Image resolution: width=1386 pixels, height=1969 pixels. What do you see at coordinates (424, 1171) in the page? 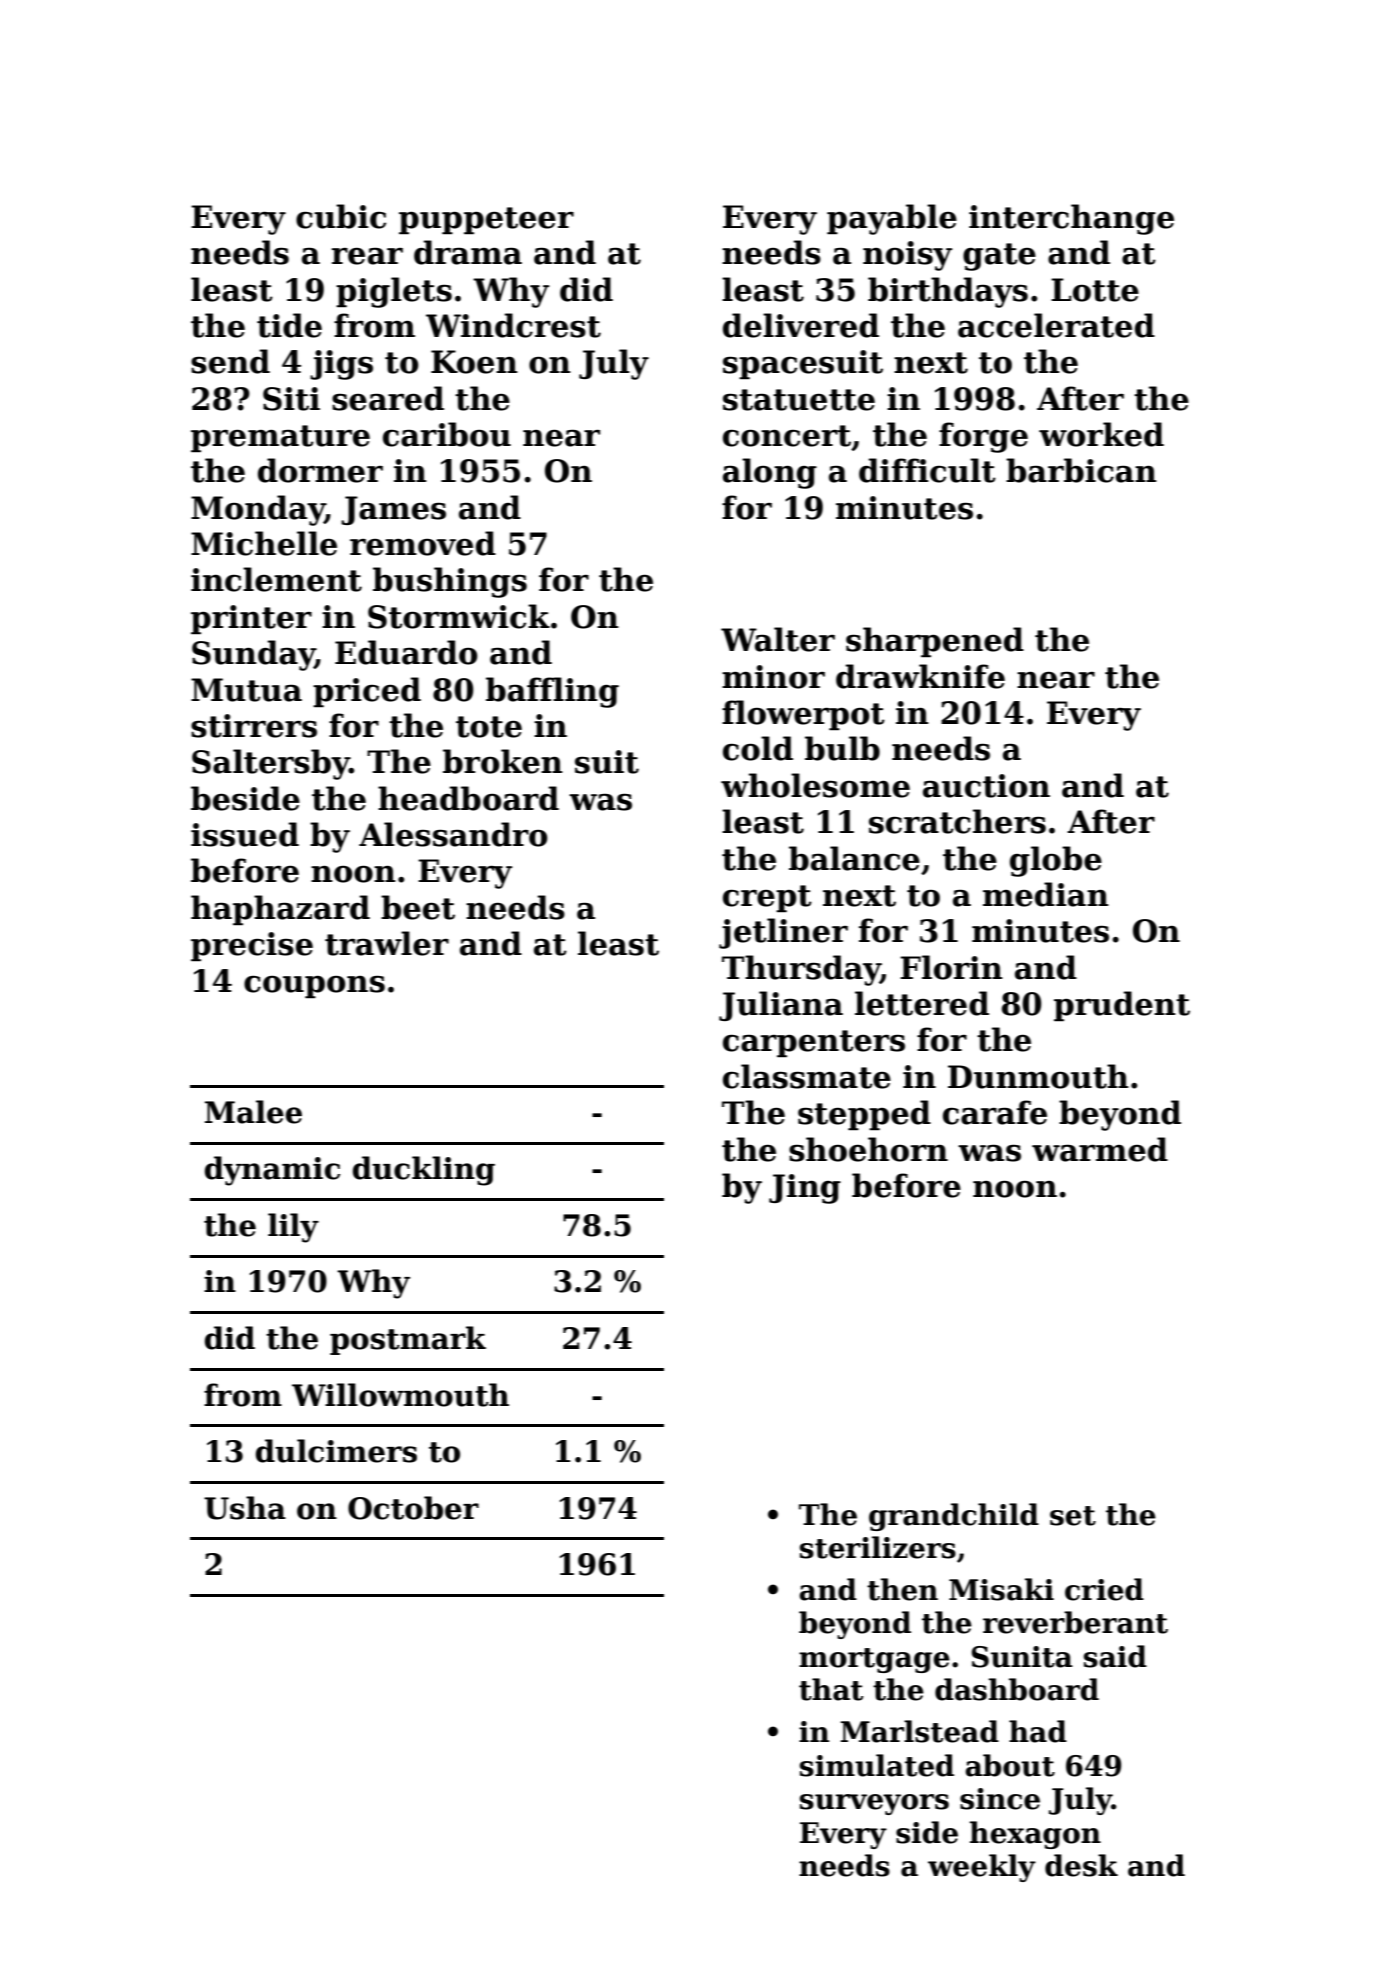
I see `duckling` at bounding box center [424, 1171].
